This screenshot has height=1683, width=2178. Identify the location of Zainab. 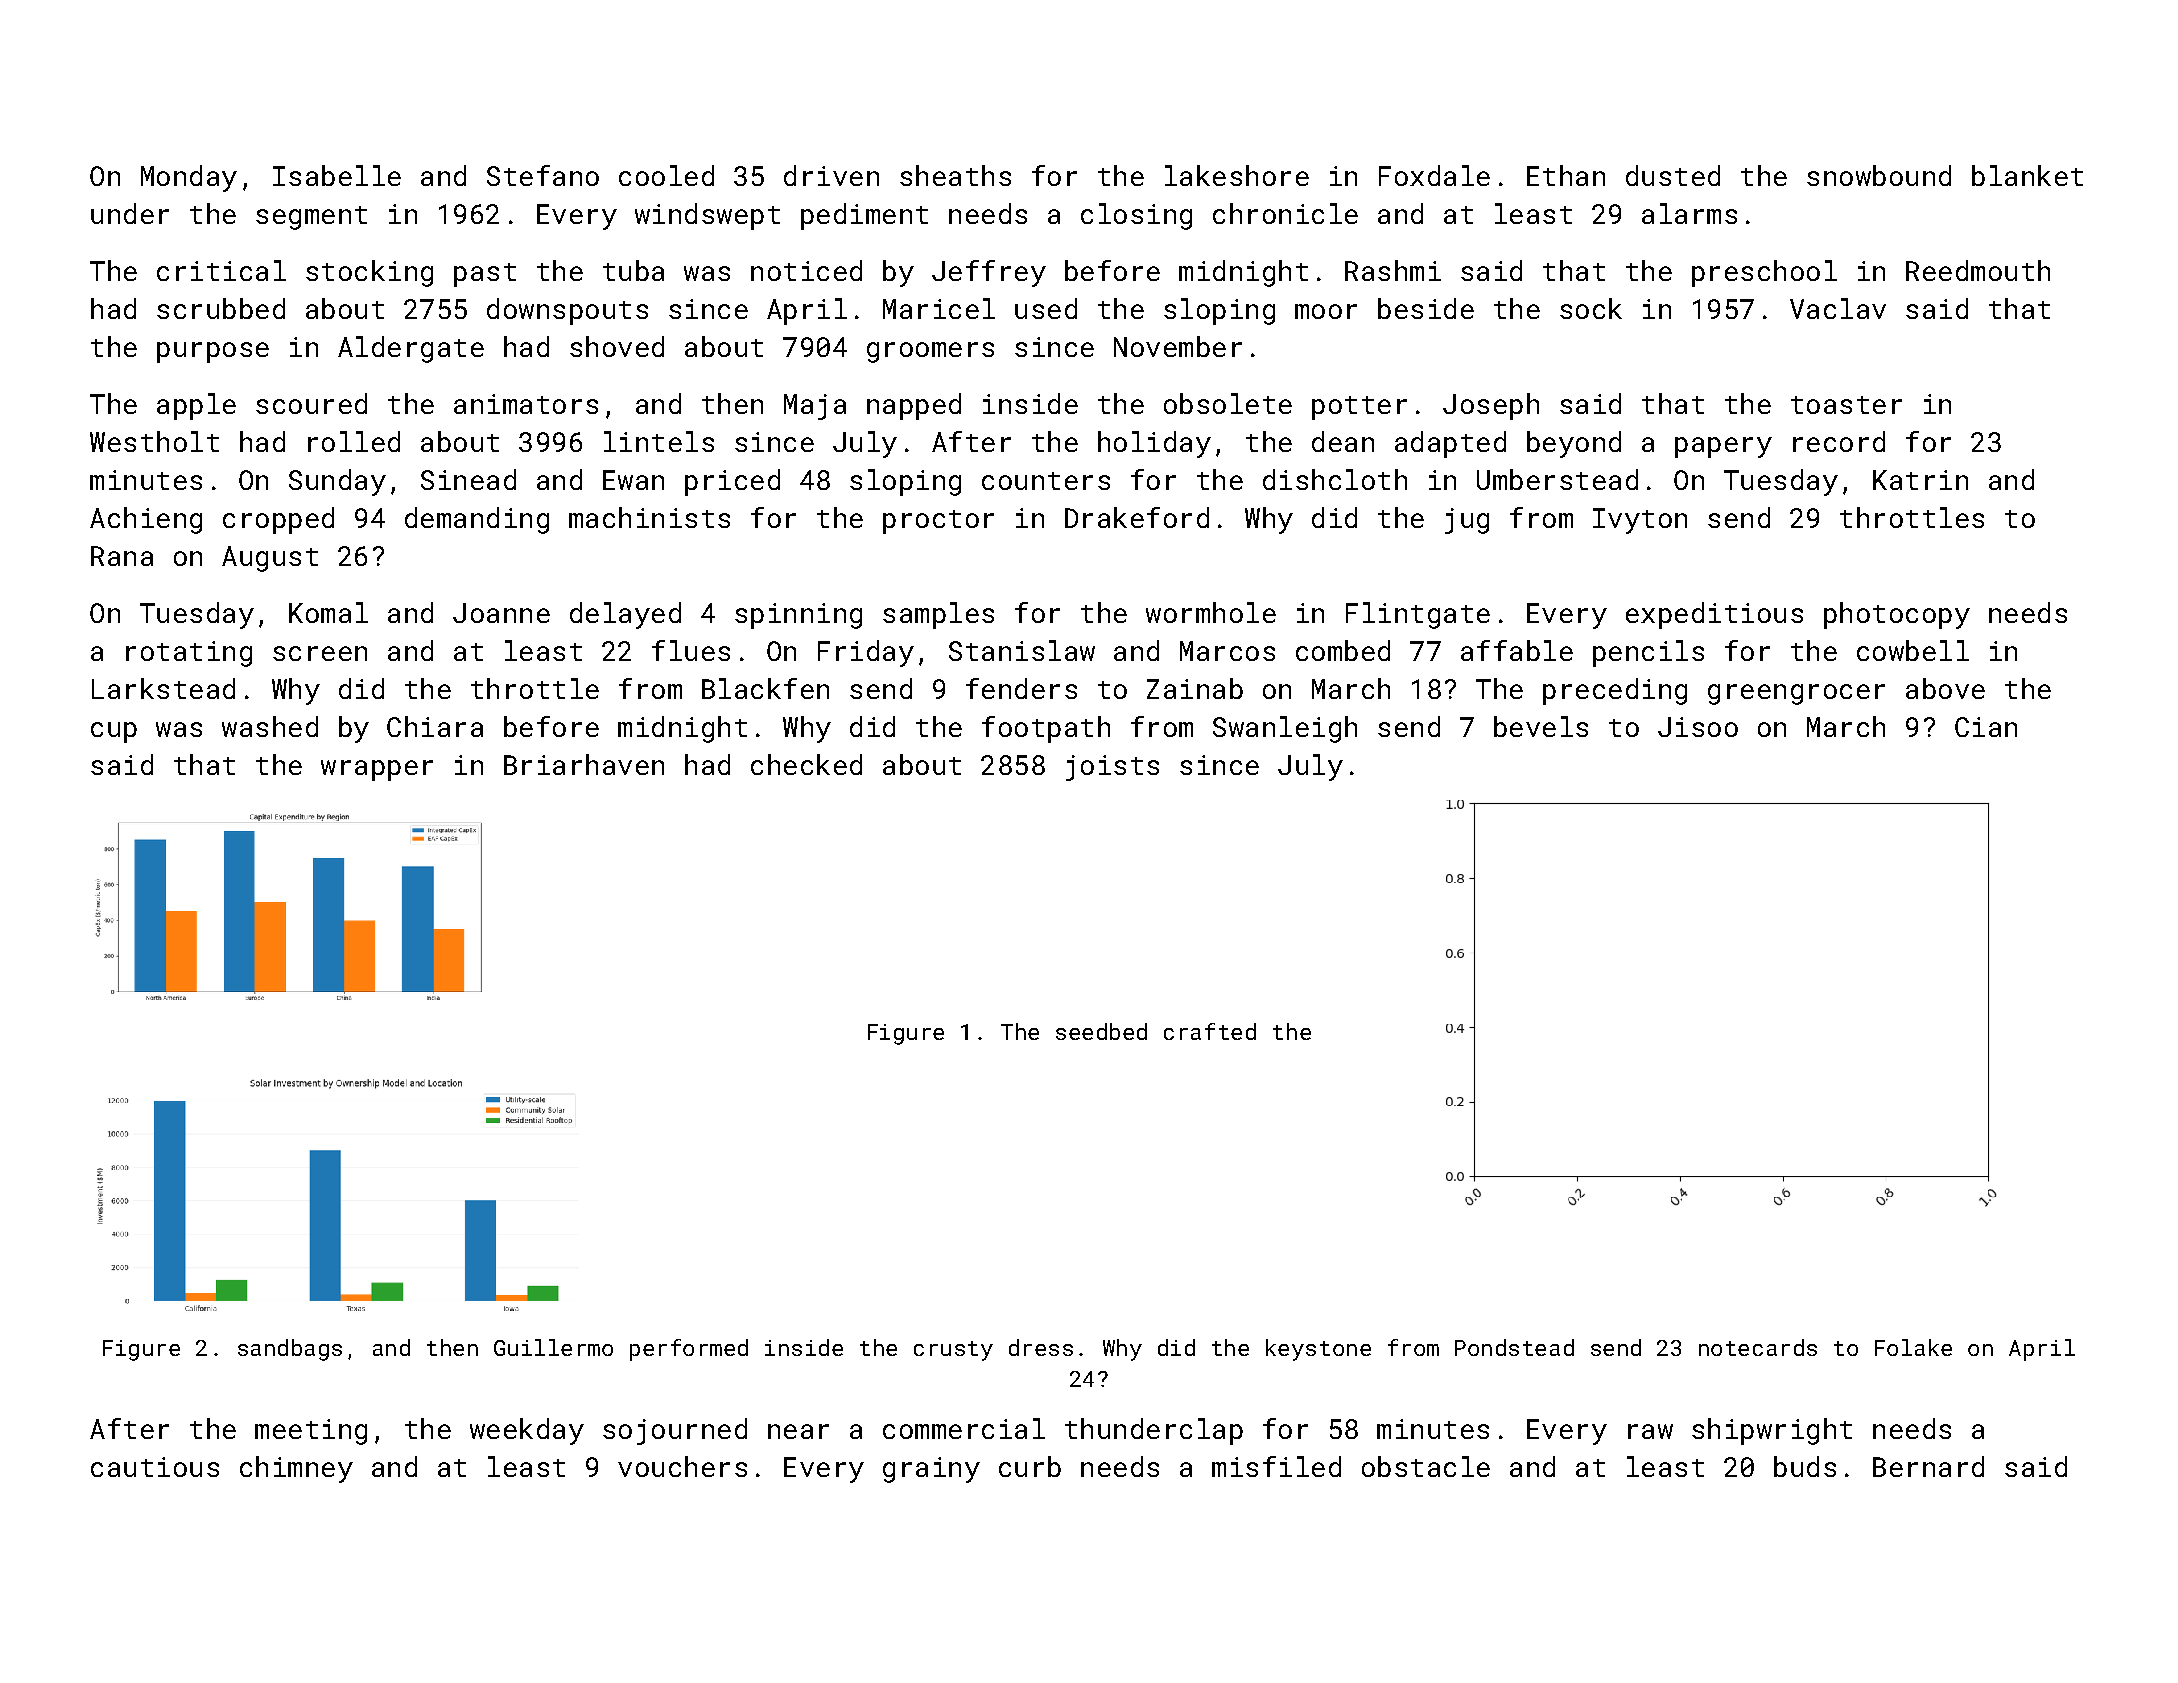
(1195, 688).
